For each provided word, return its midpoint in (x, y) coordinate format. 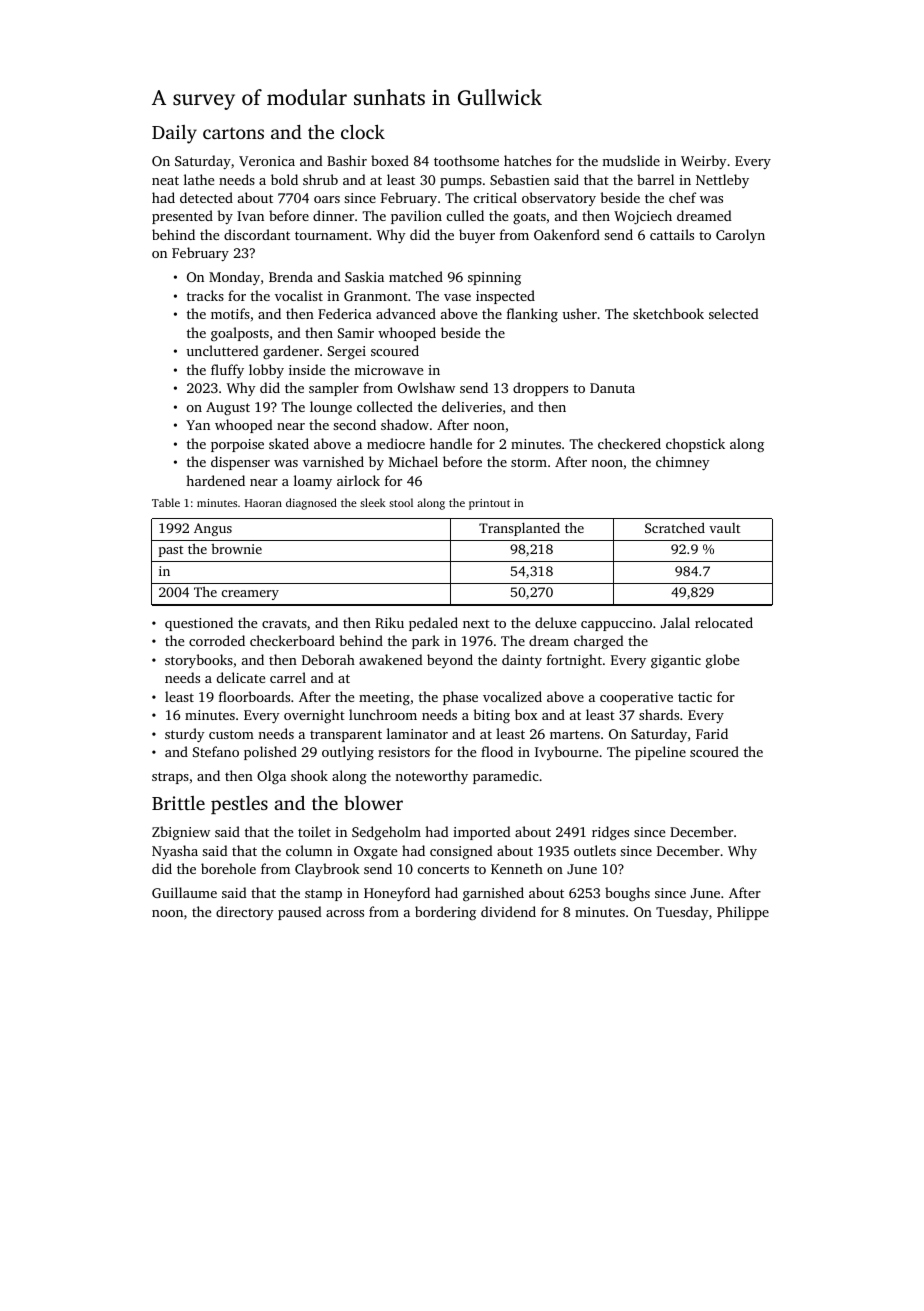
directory (245, 913)
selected (734, 313)
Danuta (612, 388)
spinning (494, 278)
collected (385, 406)
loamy (313, 482)
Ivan (250, 216)
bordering (445, 913)
